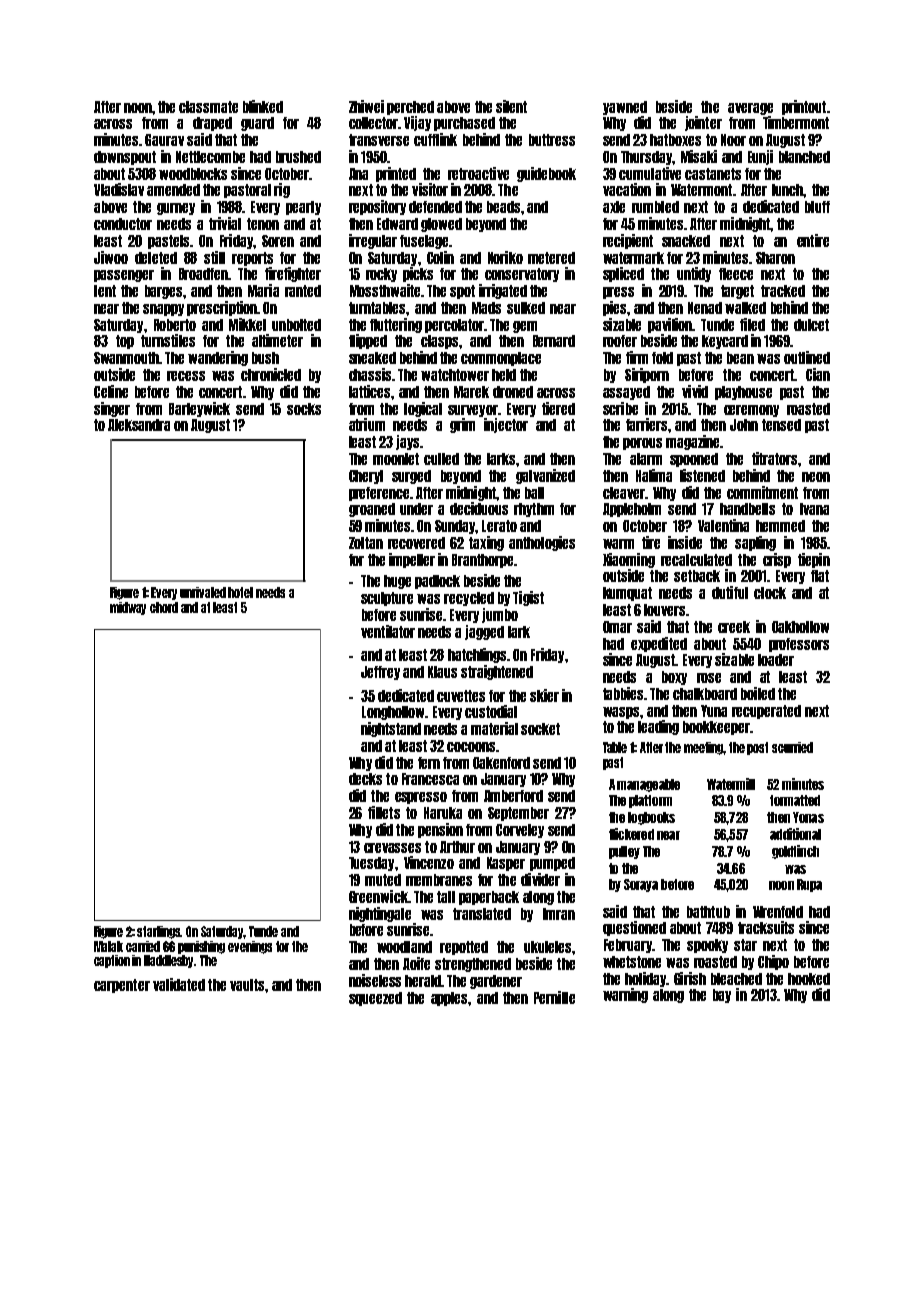 The image size is (924, 1308). Describe the element at coordinates (437, 582) in the image. I see `padlock` at that location.
